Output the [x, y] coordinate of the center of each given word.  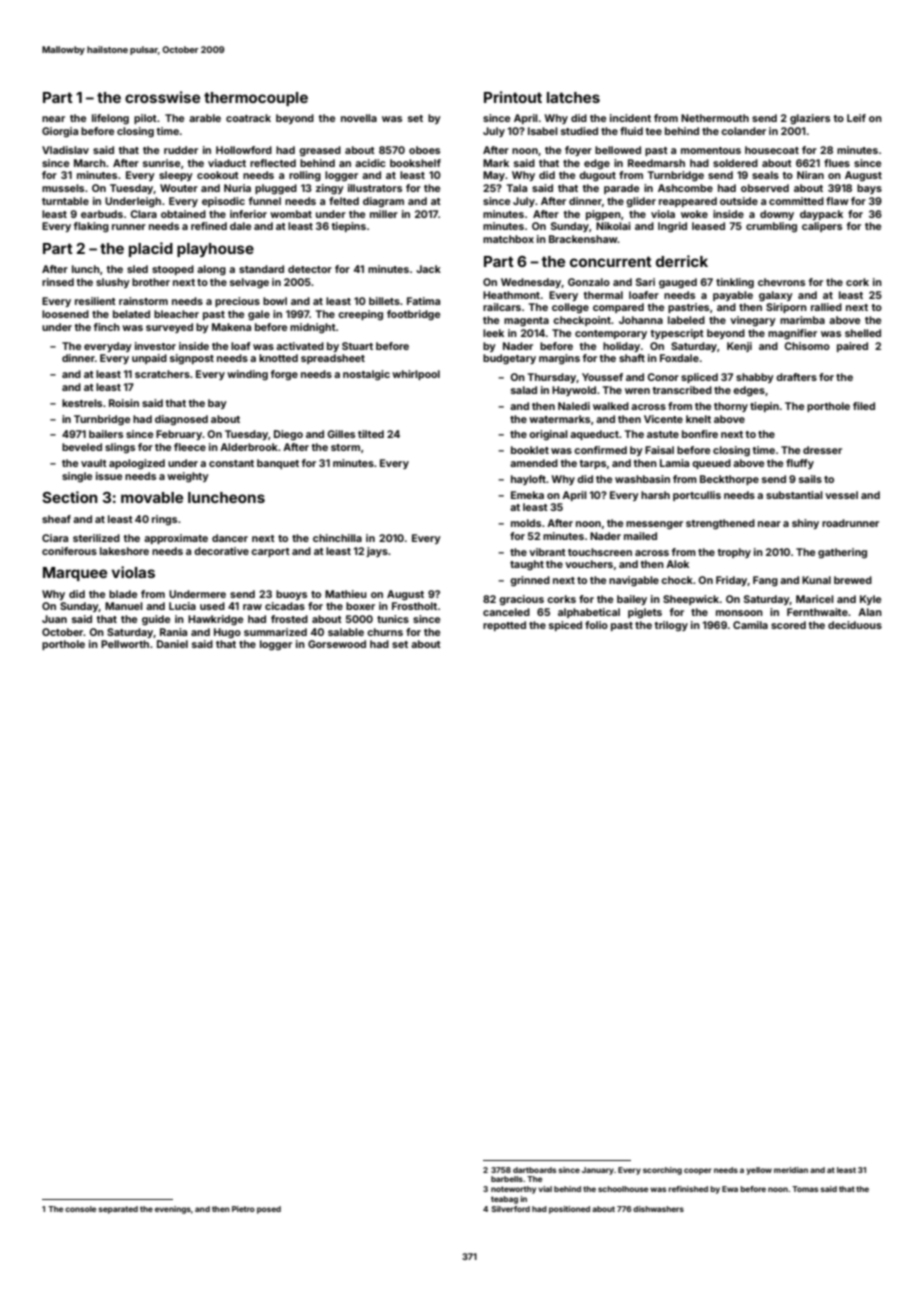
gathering [842, 553]
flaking [91, 227]
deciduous [855, 625]
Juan [54, 619]
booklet [530, 450]
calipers [822, 227]
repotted [504, 626]
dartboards [535, 1170]
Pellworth [125, 644]
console [80, 1209]
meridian [791, 1170]
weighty [188, 477]
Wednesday [531, 283]
